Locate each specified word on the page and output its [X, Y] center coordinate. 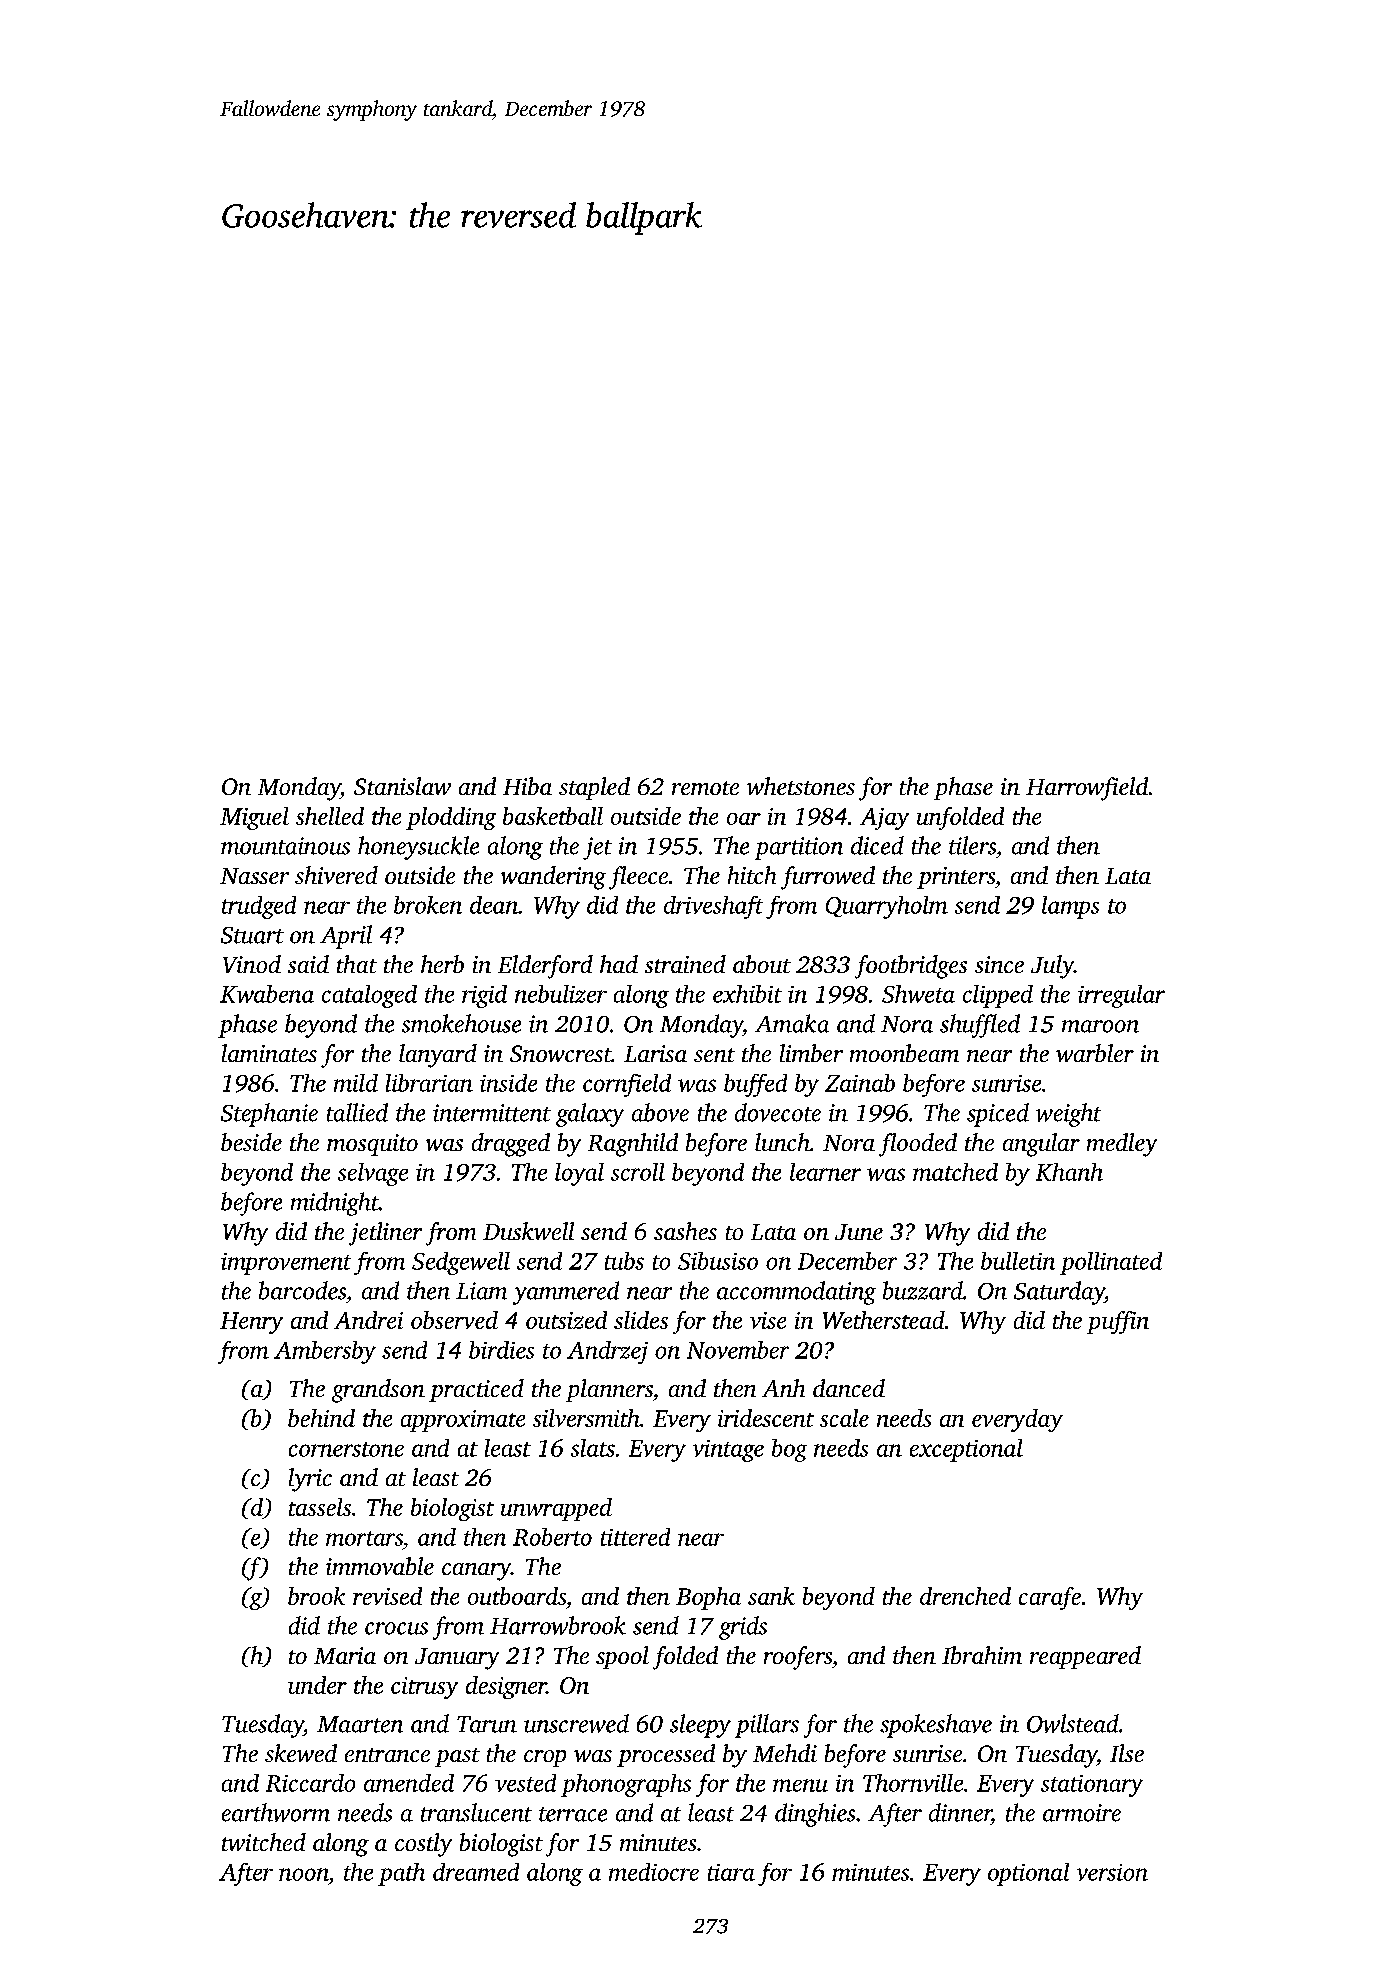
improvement [286, 1264]
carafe [1050, 1598]
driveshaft [713, 907]
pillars [767, 1726]
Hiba [527, 786]
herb [442, 964]
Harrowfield [1087, 789]
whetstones [801, 786]
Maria [345, 1655]
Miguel [254, 818]
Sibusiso [718, 1261]
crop [545, 1758]
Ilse [1127, 1753]
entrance [387, 1755]
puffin [1118, 1322]
